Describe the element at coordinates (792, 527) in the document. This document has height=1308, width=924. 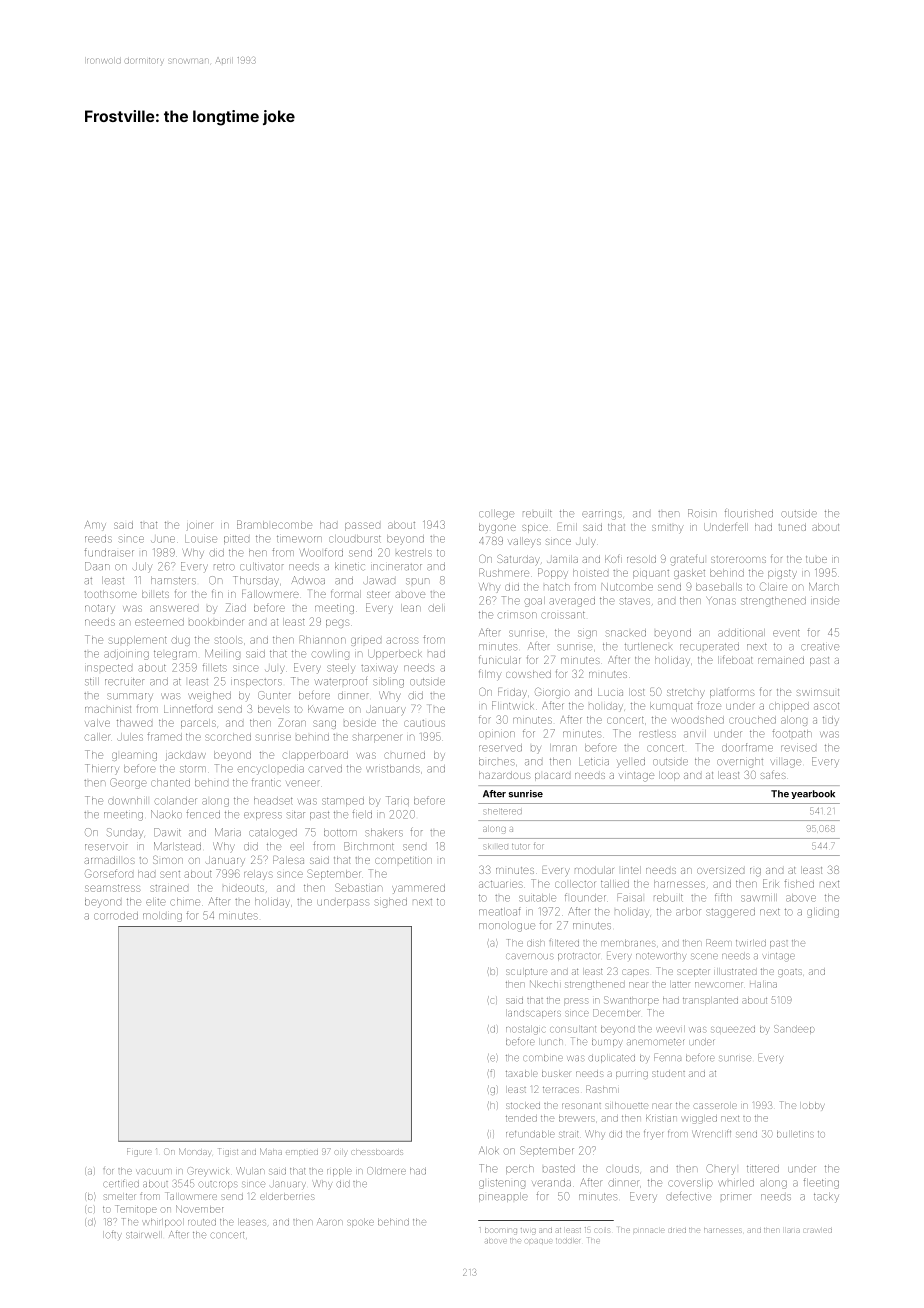
I see `tuned` at that location.
